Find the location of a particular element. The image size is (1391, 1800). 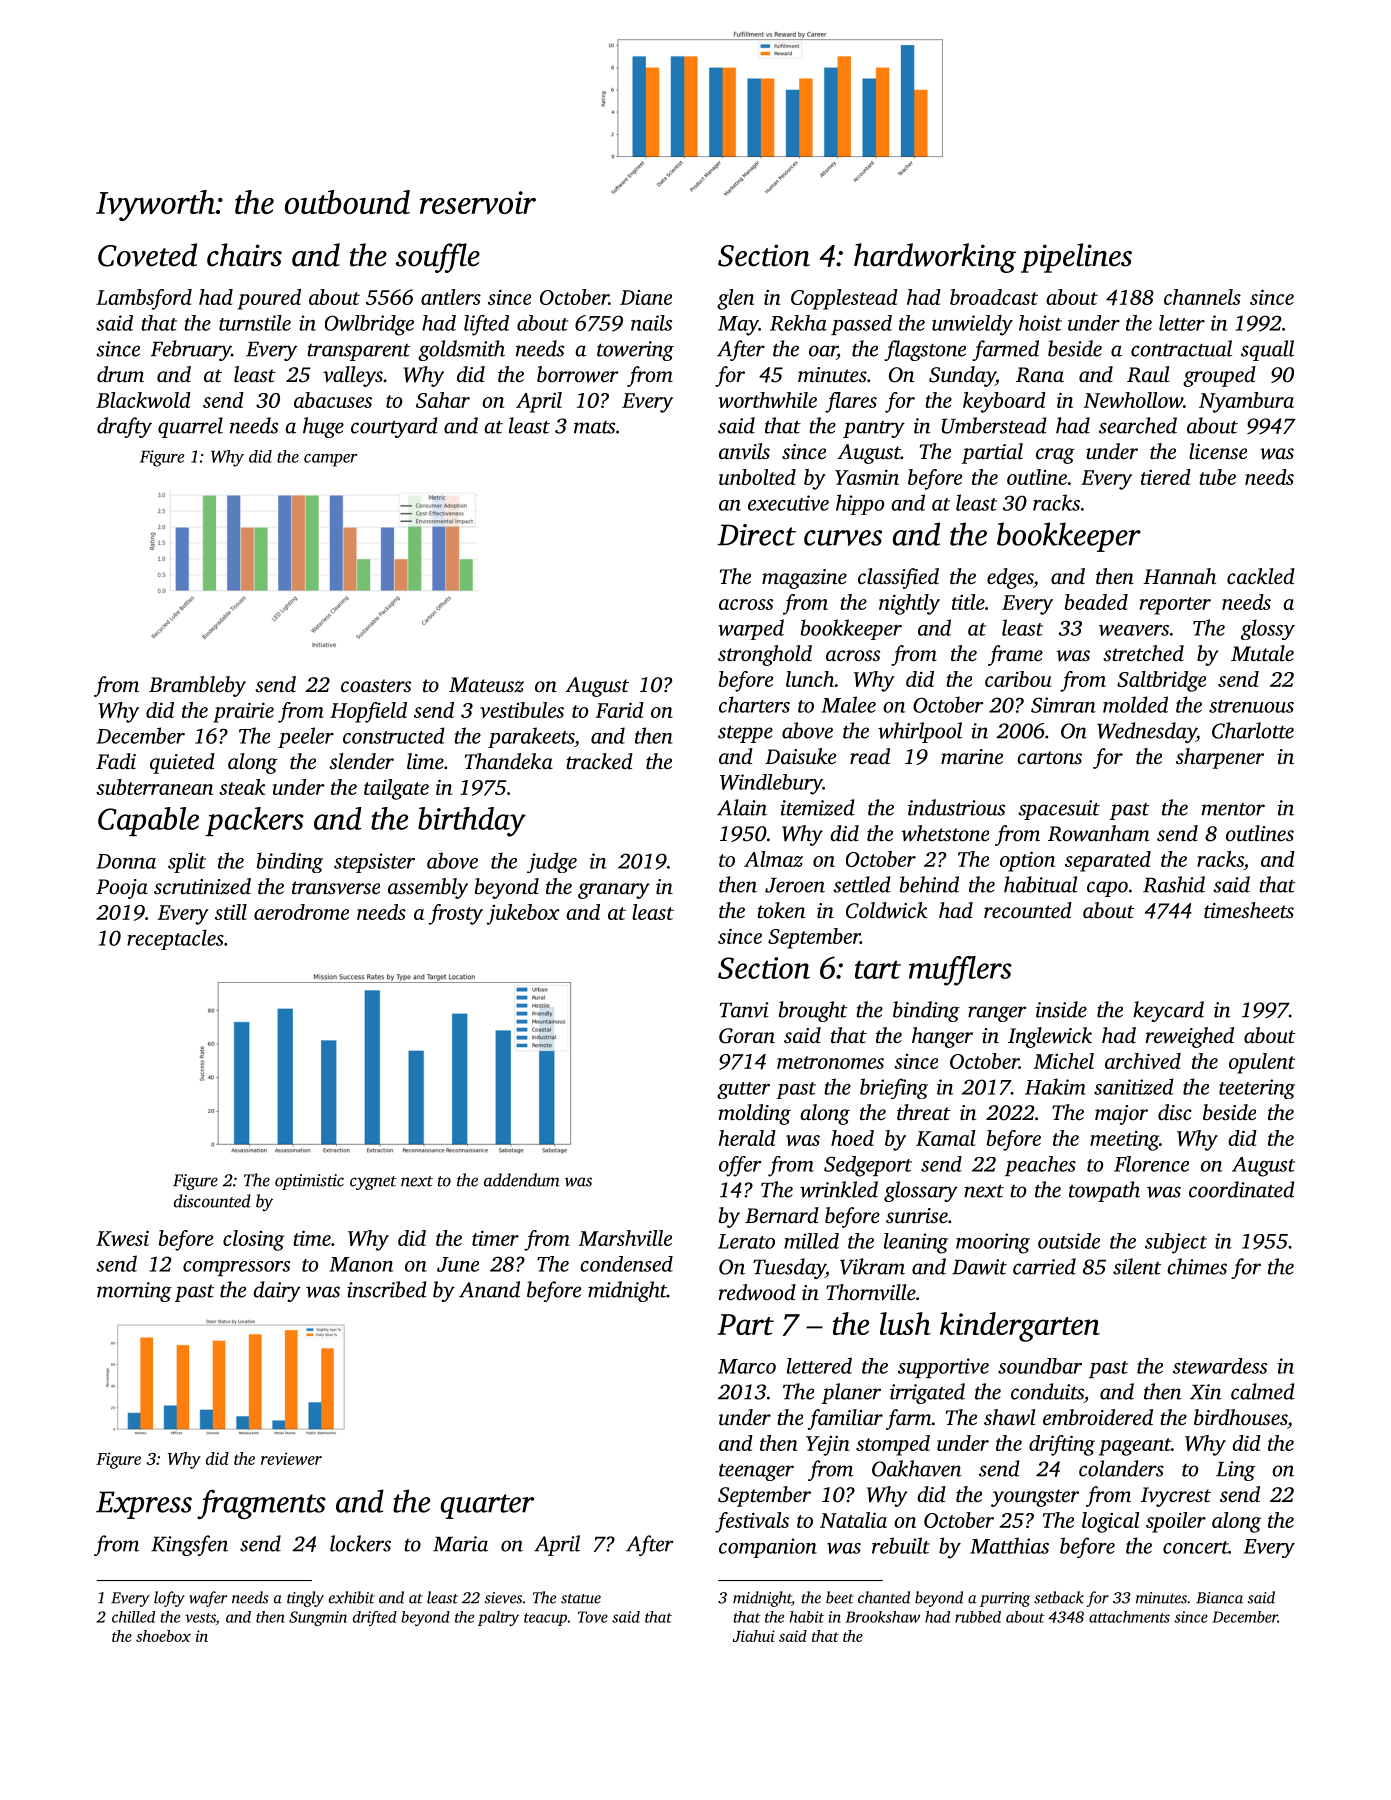

towpath is located at coordinates (1104, 1191).
